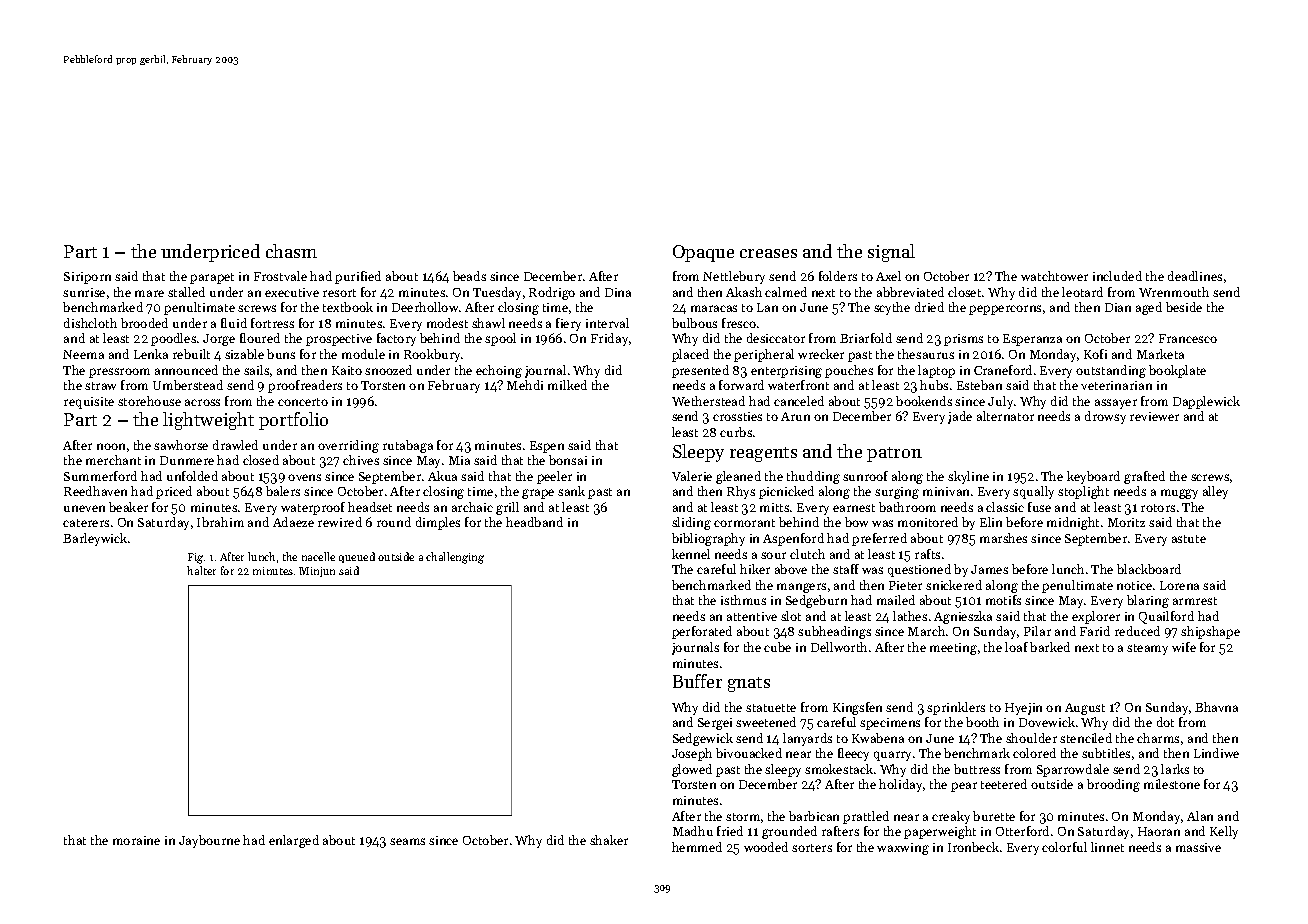 The image size is (1308, 924). Describe the element at coordinates (340, 522) in the screenshot. I see `rewired` at that location.
